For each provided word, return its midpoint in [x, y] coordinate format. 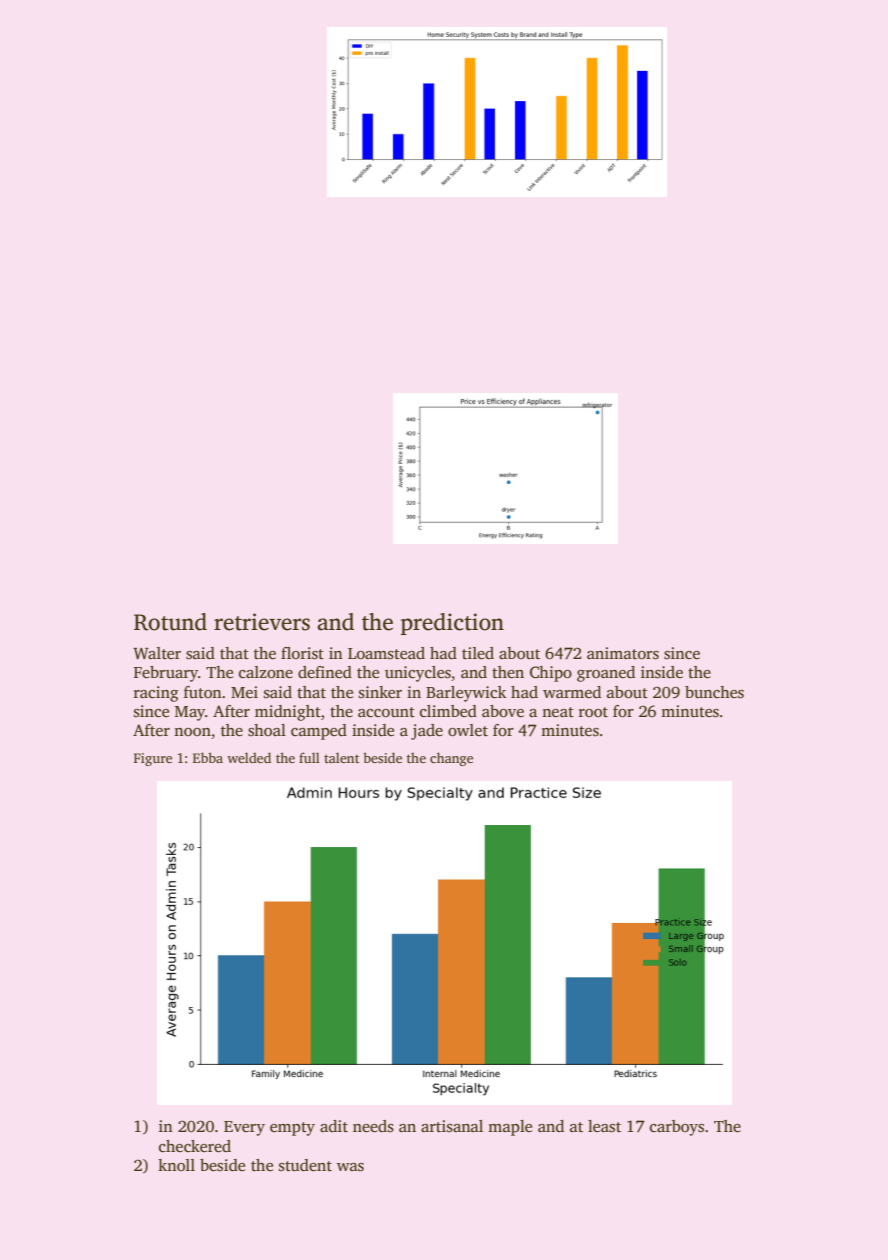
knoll [176, 1165]
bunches [714, 692]
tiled [478, 653]
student [305, 1165]
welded [249, 757]
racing [156, 694]
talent [341, 757]
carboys [677, 1128]
